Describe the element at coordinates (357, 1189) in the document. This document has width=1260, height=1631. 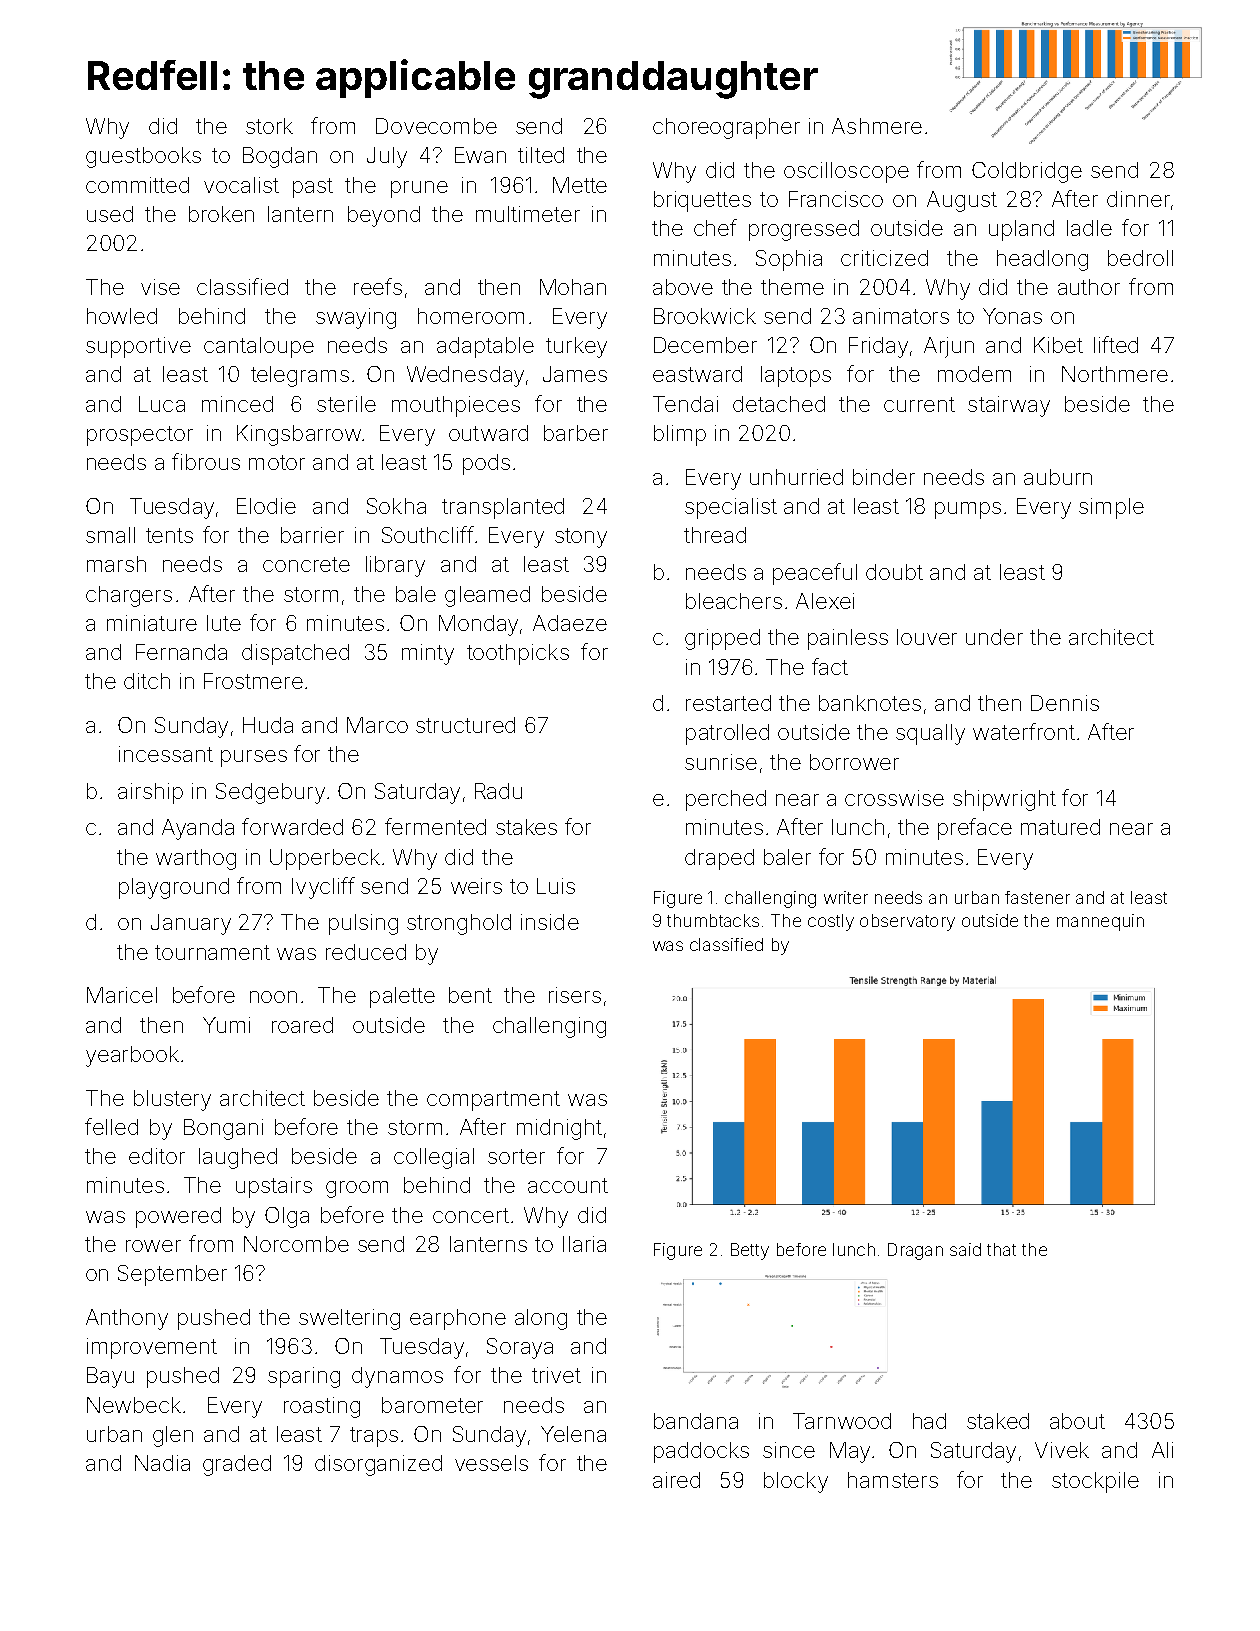
I see `groom` at that location.
